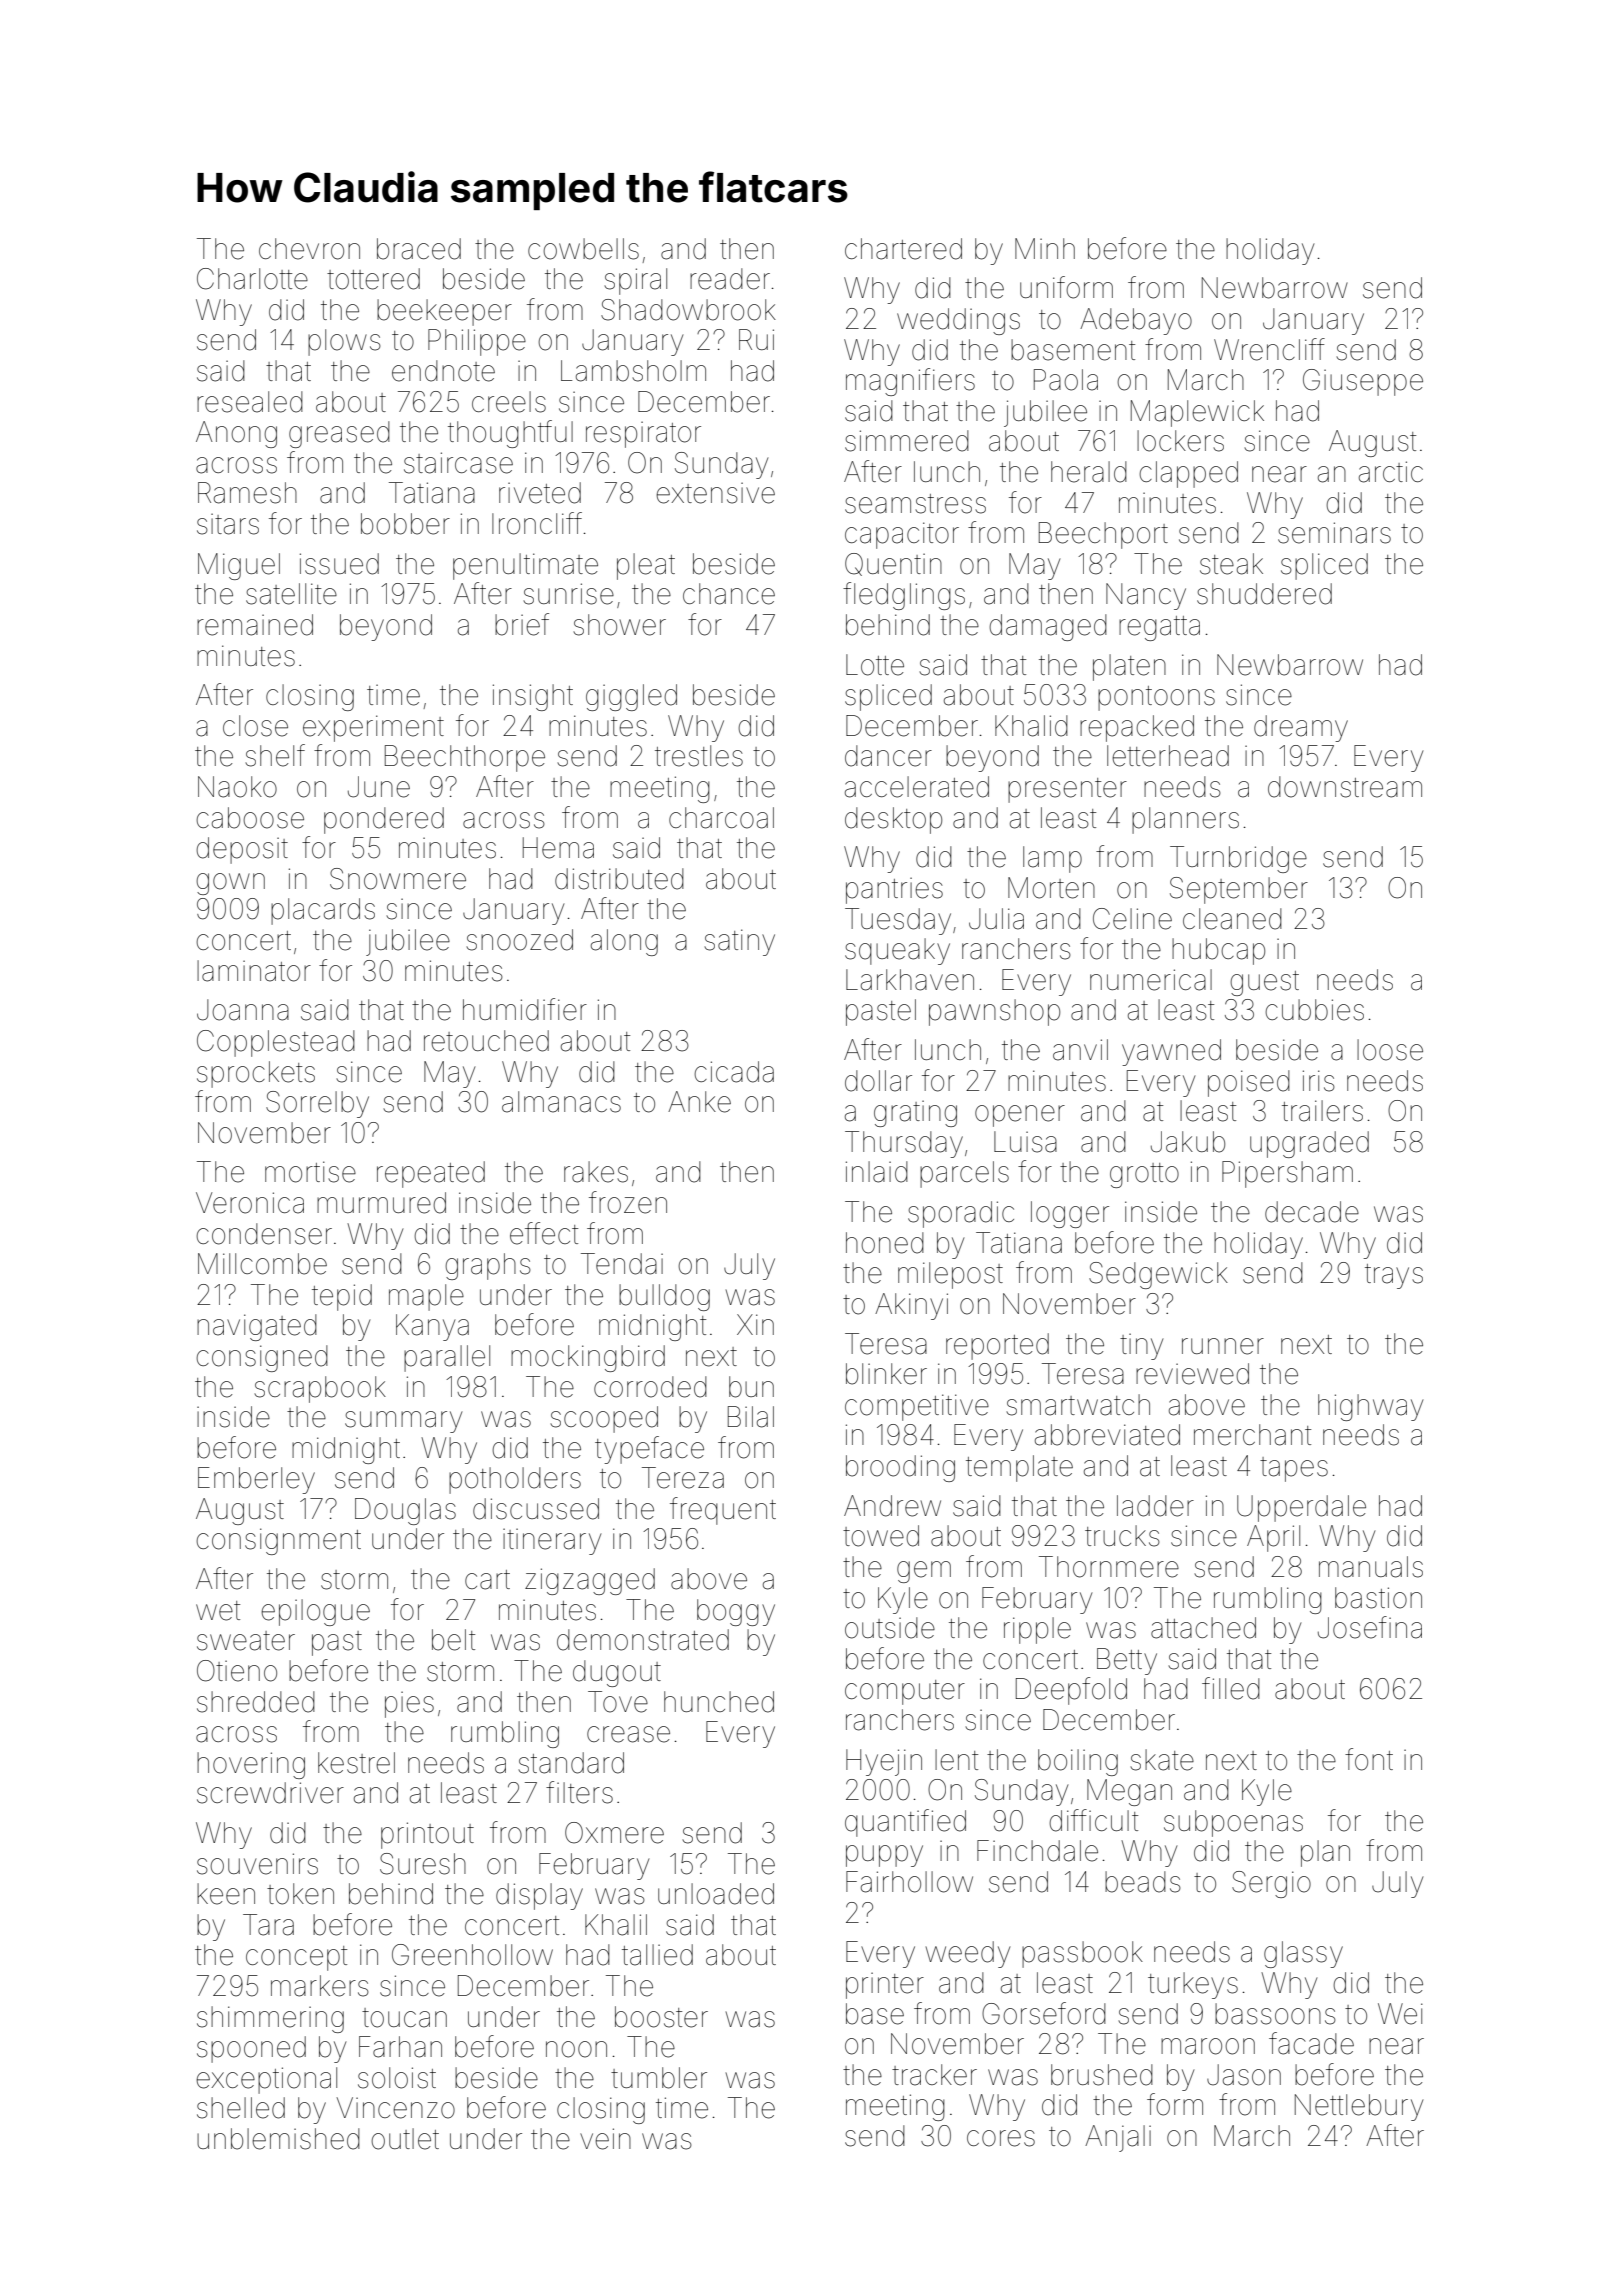  Describe the element at coordinates (1334, 533) in the image. I see `seminars` at that location.
